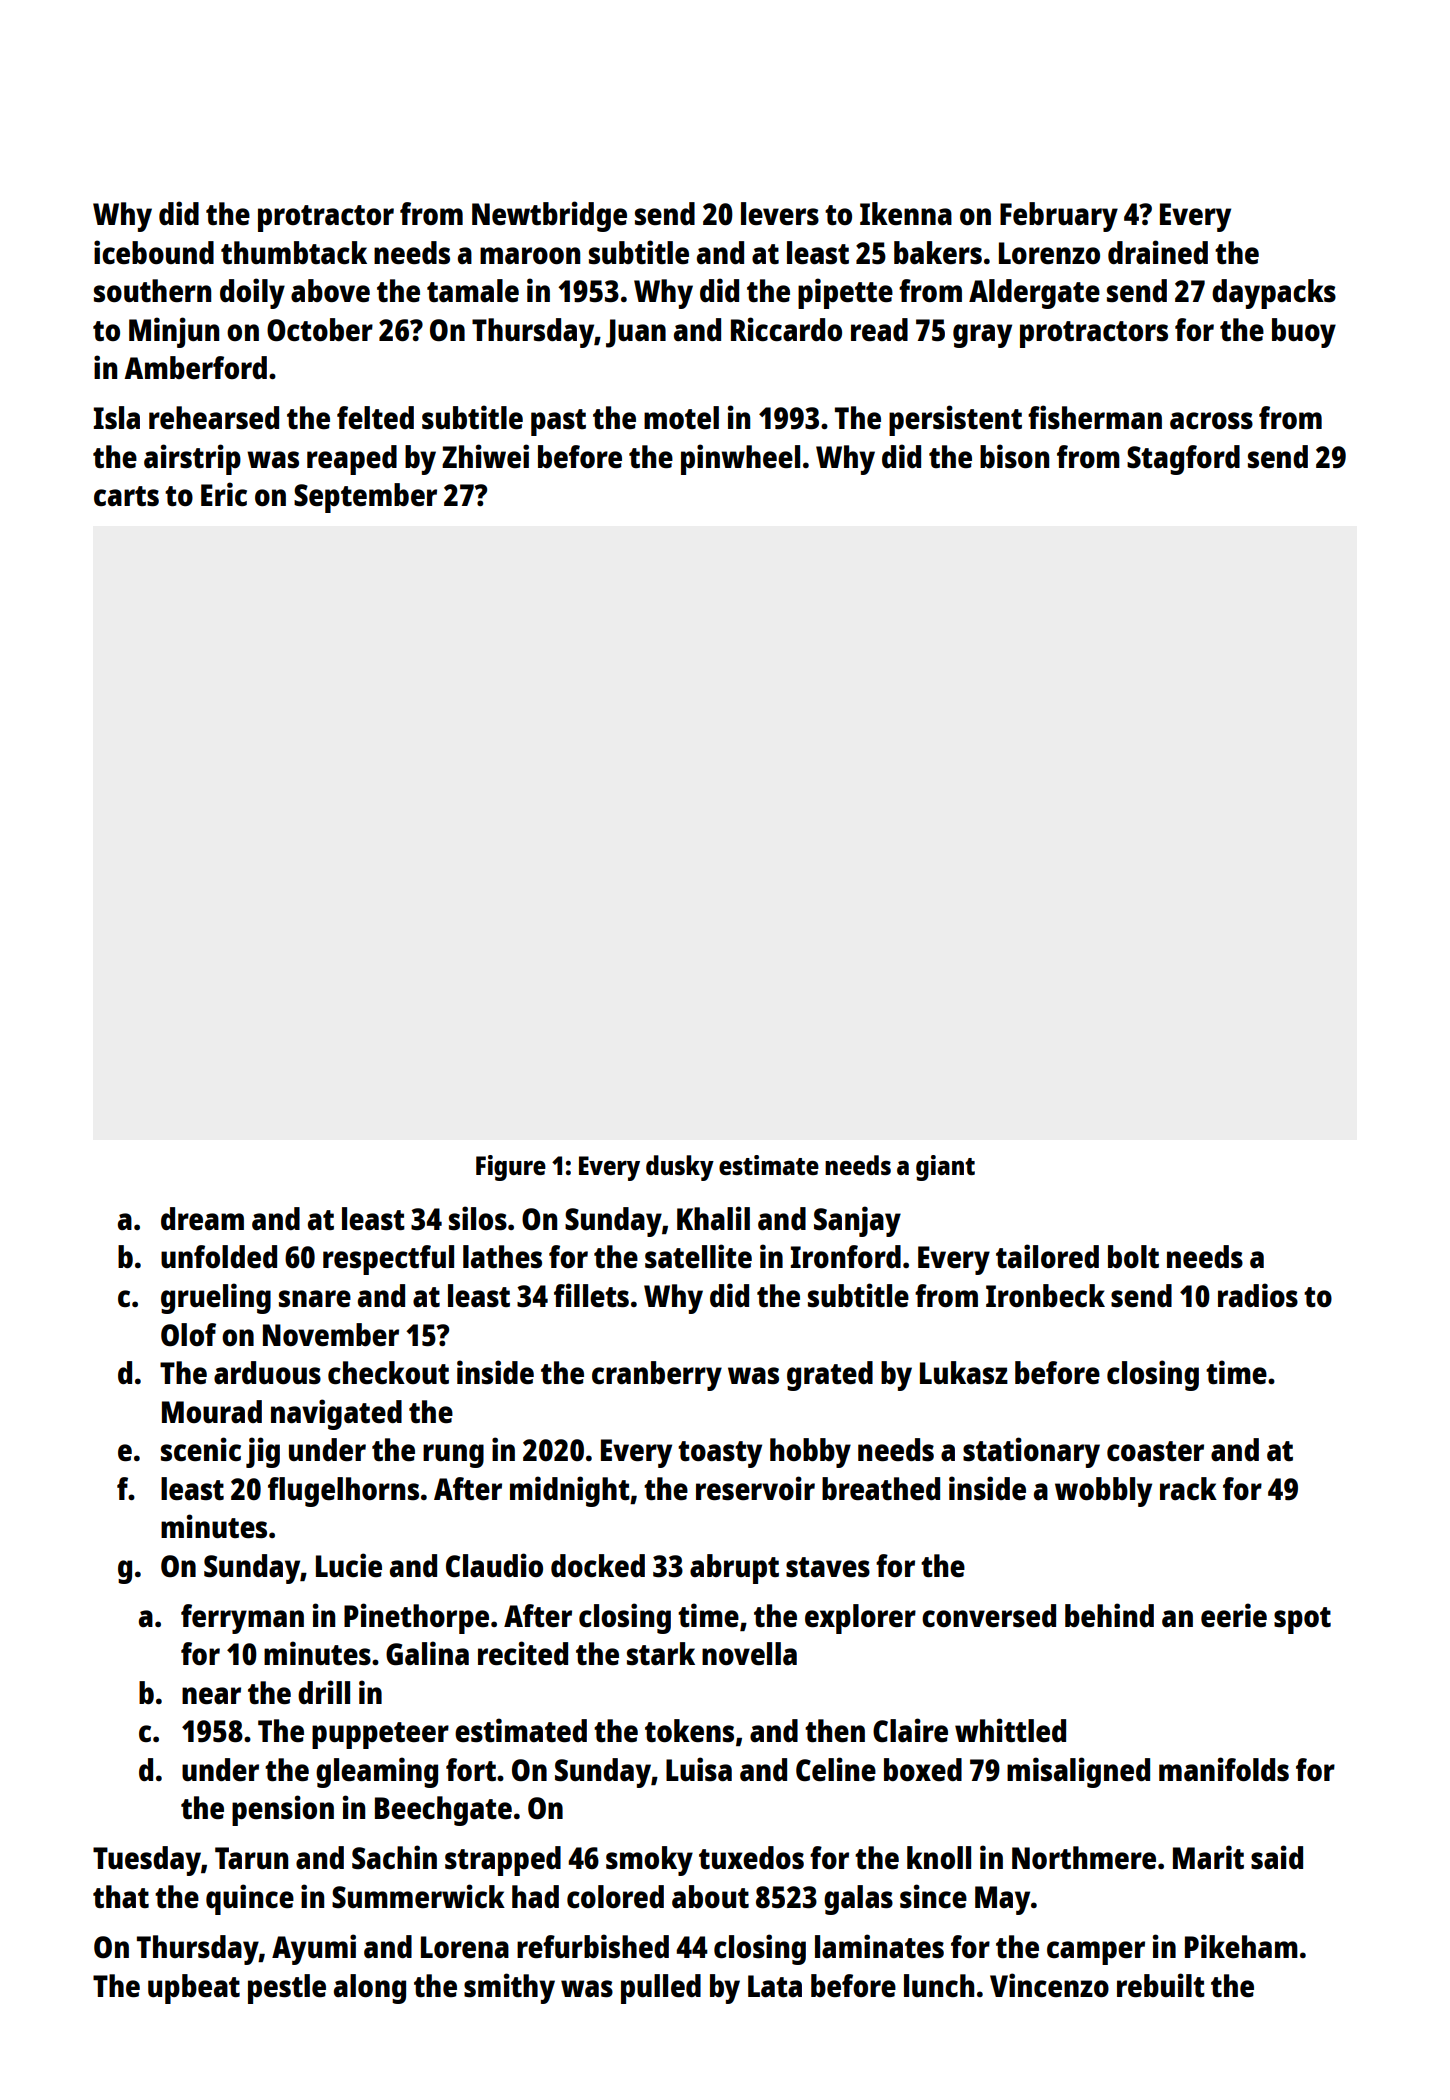 This document has height=2100, width=1450. Describe the element at coordinates (945, 1168) in the document. I see `giant` at that location.
